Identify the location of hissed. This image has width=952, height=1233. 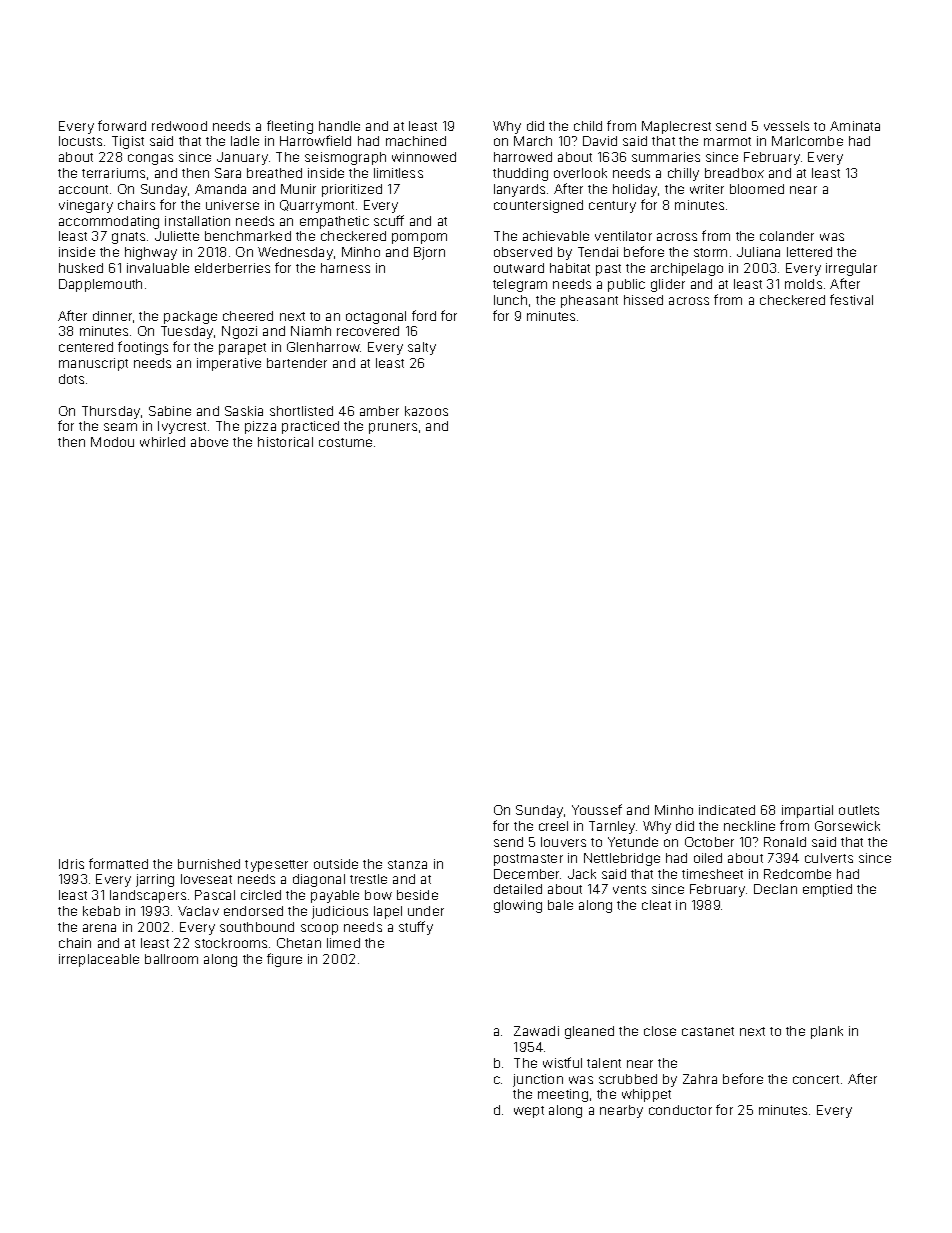
(643, 300).
